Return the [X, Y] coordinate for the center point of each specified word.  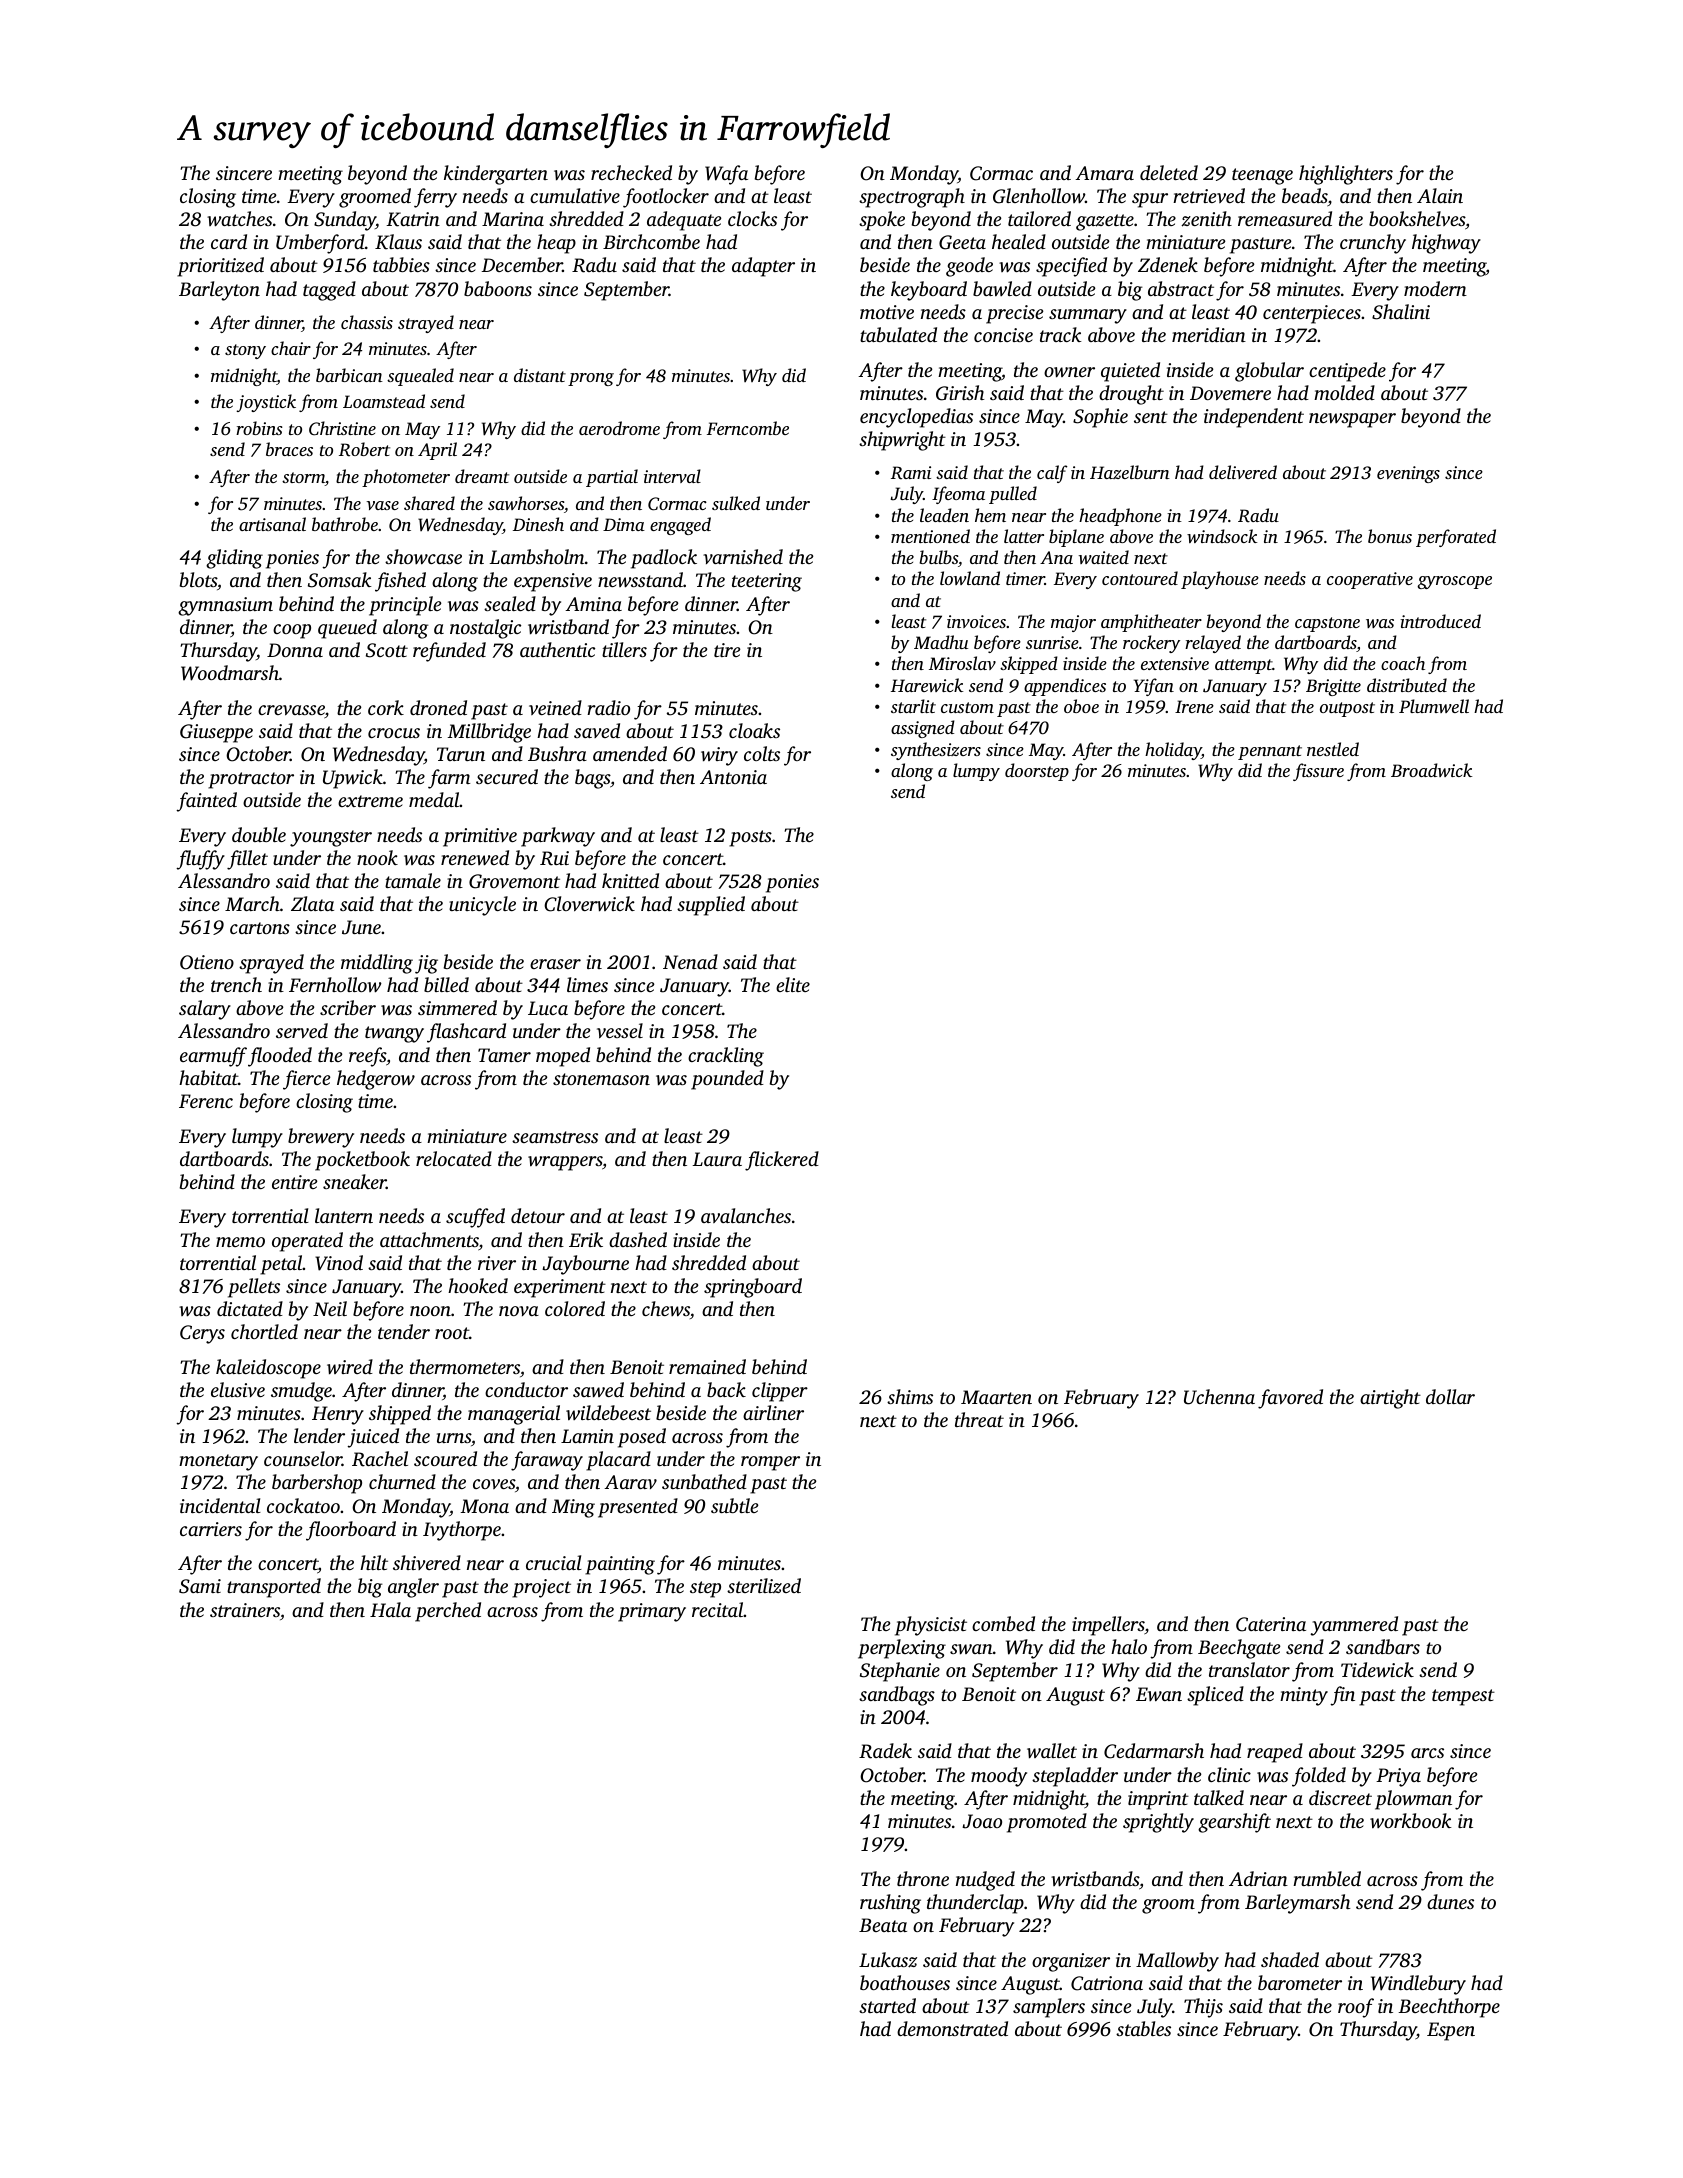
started [887, 2005]
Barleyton [219, 291]
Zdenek [1168, 264]
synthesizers [936, 751]
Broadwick [1431, 770]
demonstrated [952, 2028]
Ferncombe [748, 428]
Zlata [312, 903]
